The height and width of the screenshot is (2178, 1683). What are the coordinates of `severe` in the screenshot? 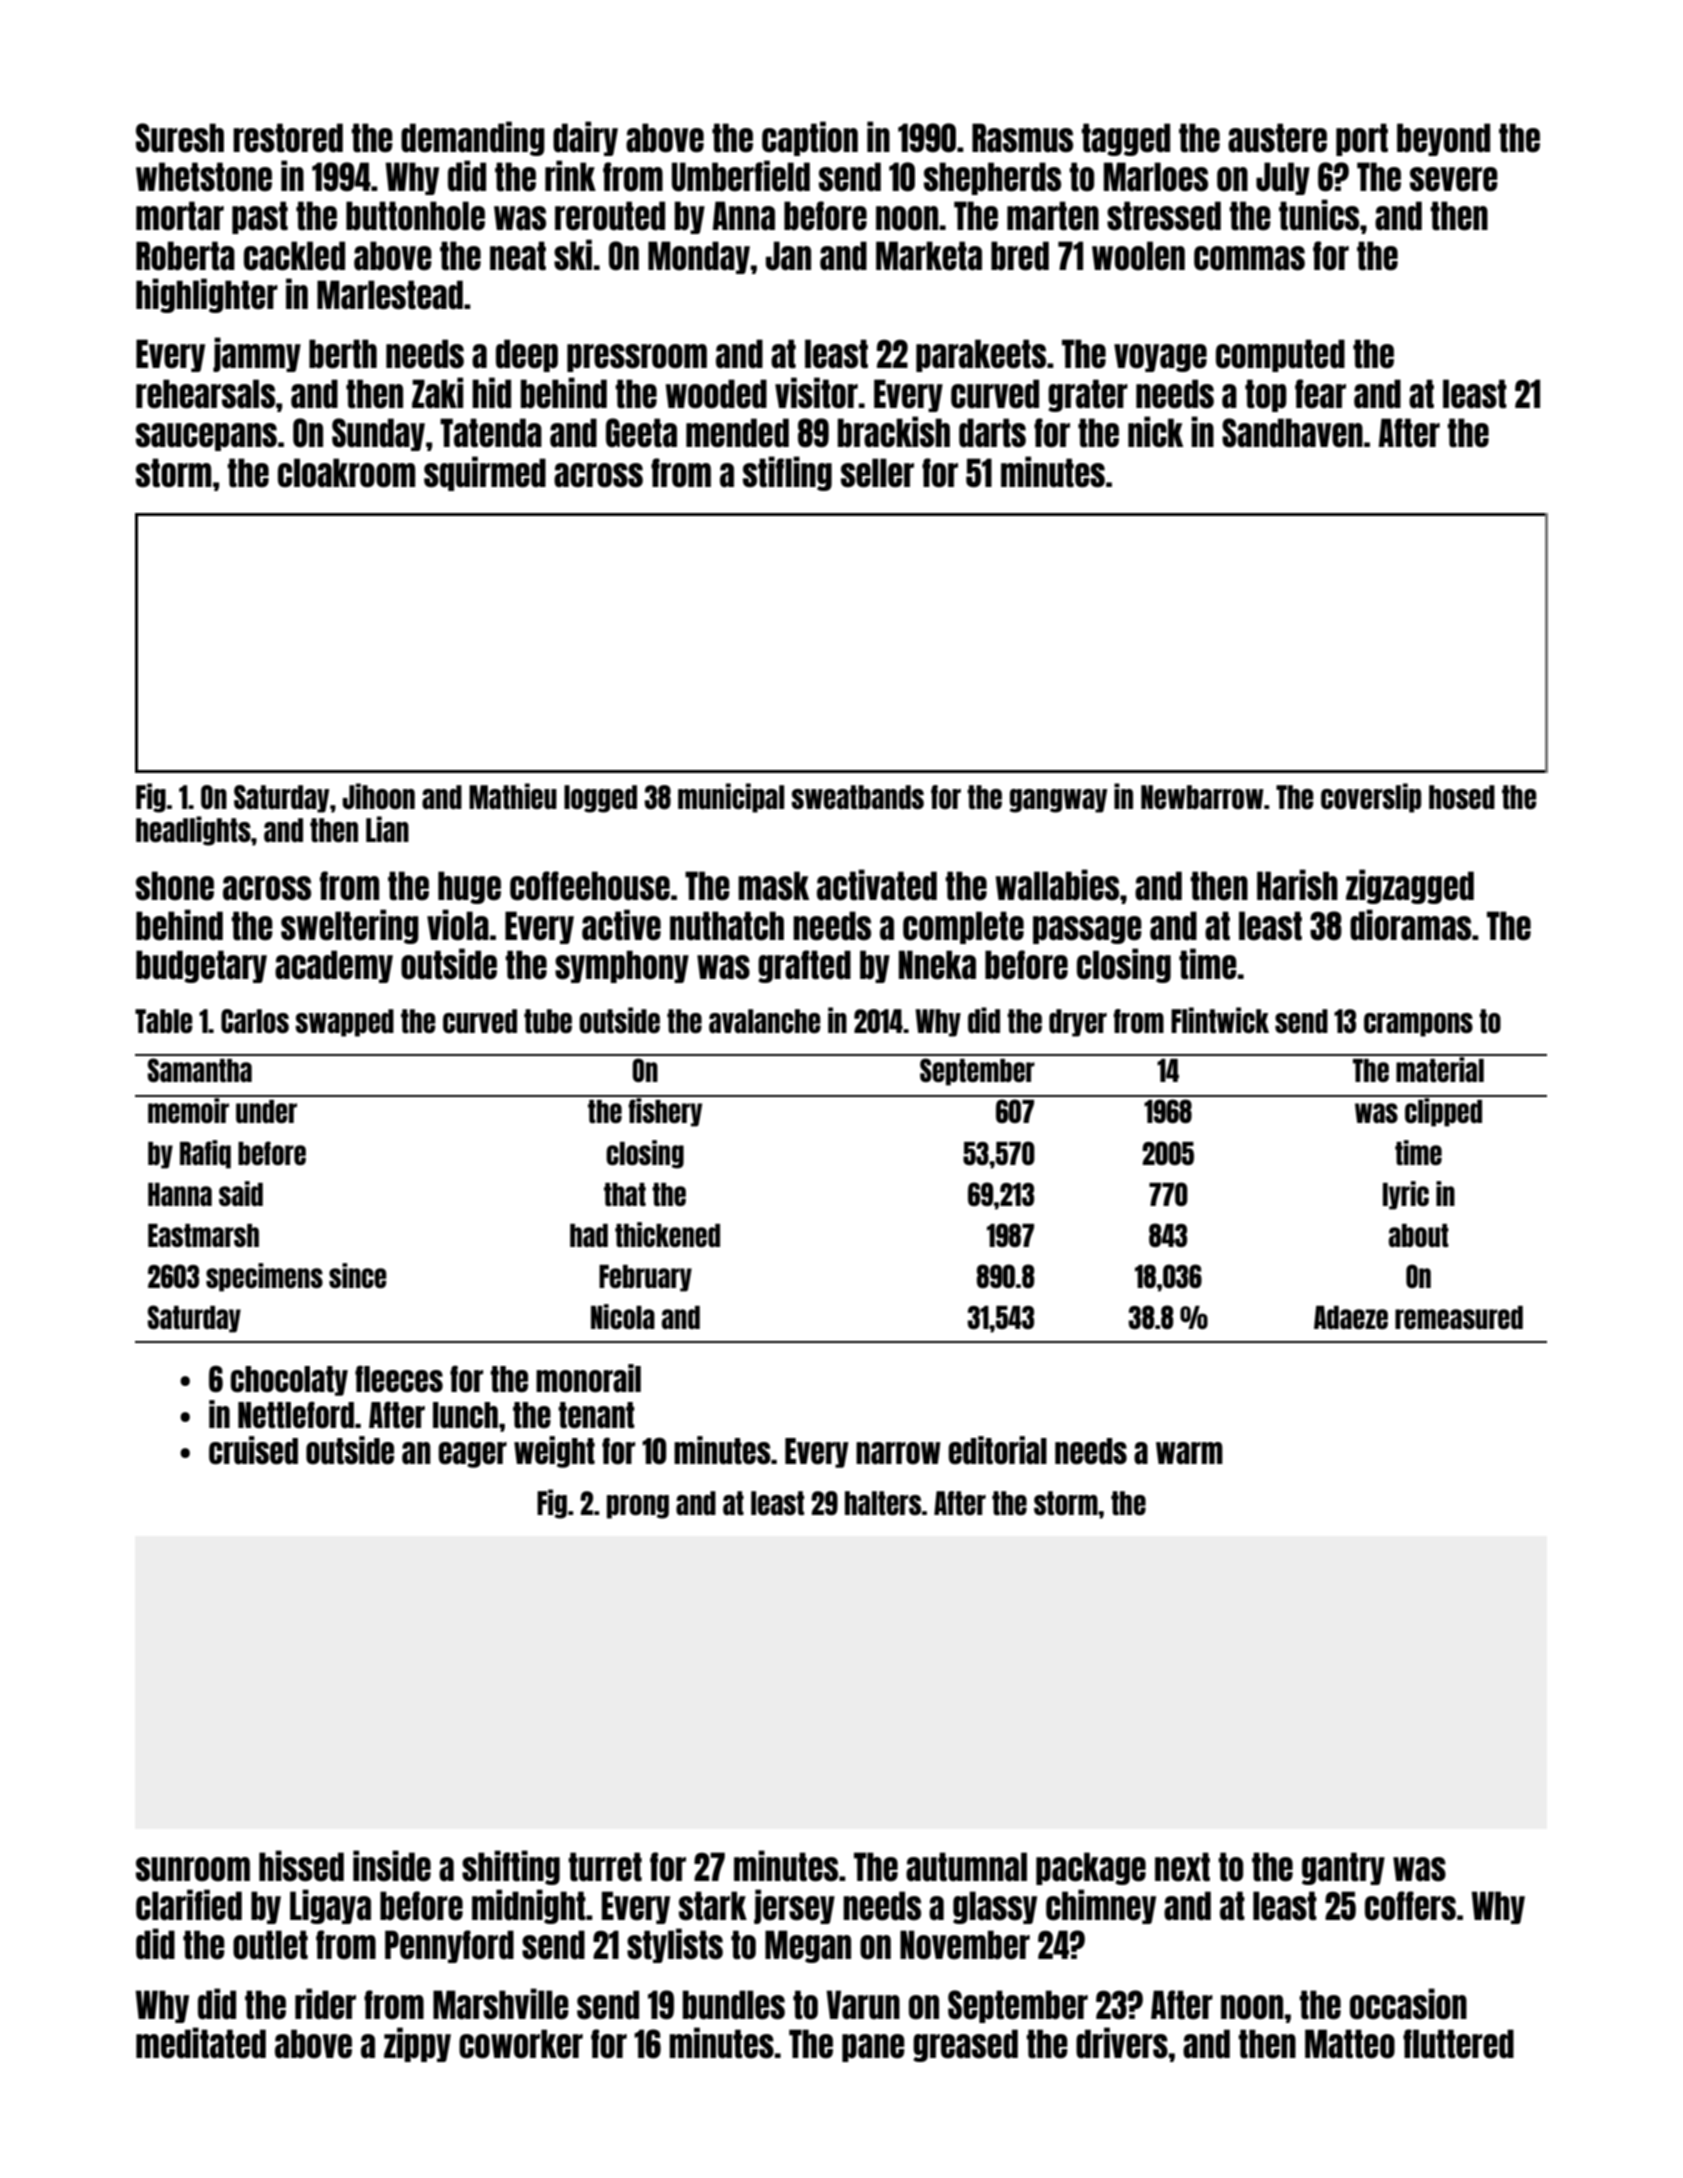 It's located at (1454, 179).
